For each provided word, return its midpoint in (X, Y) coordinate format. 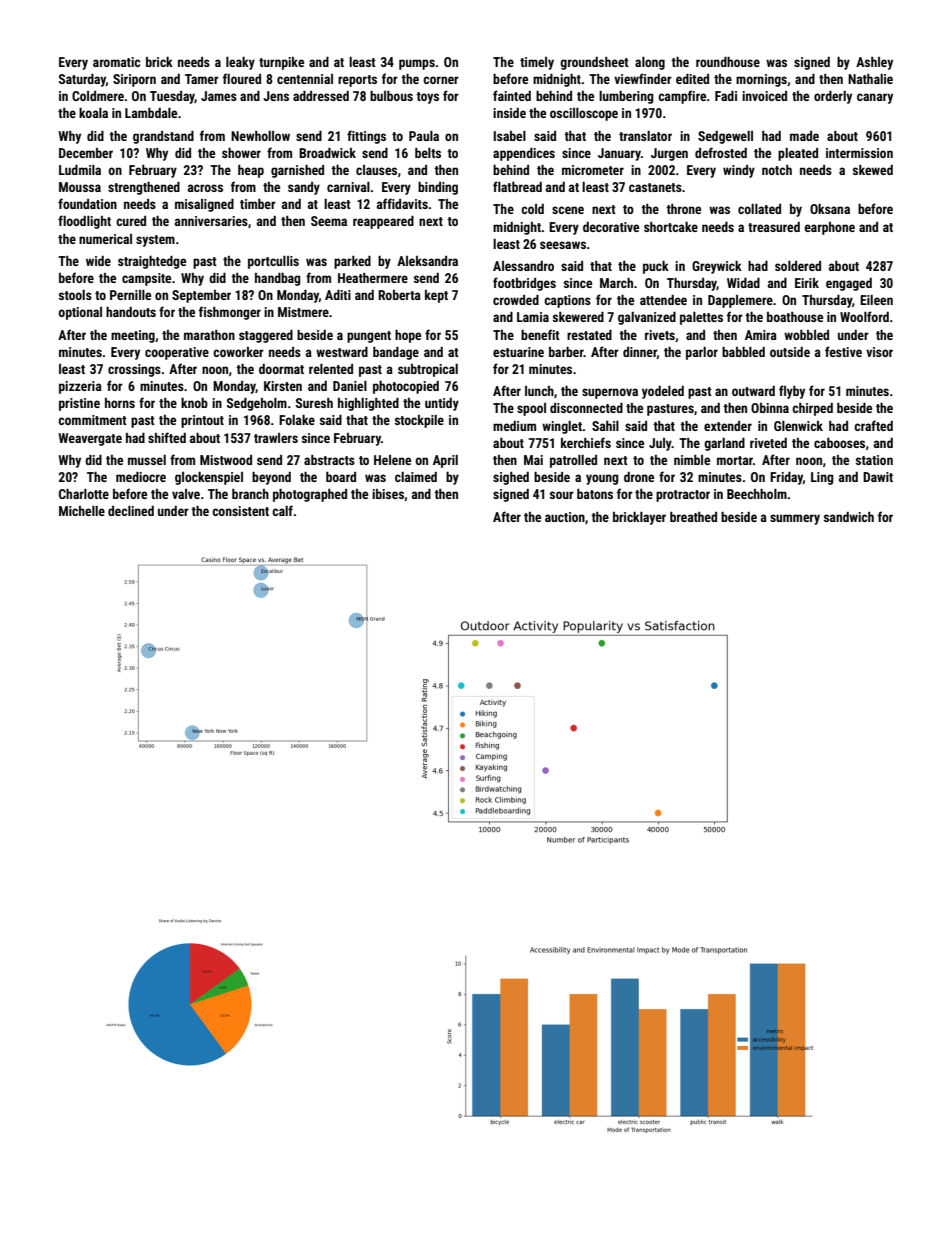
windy (739, 171)
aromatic (116, 62)
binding (438, 188)
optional (80, 313)
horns (120, 403)
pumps (417, 64)
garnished (297, 171)
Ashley (874, 63)
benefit (540, 334)
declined (131, 511)
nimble (692, 460)
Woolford (864, 316)
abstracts (329, 460)
